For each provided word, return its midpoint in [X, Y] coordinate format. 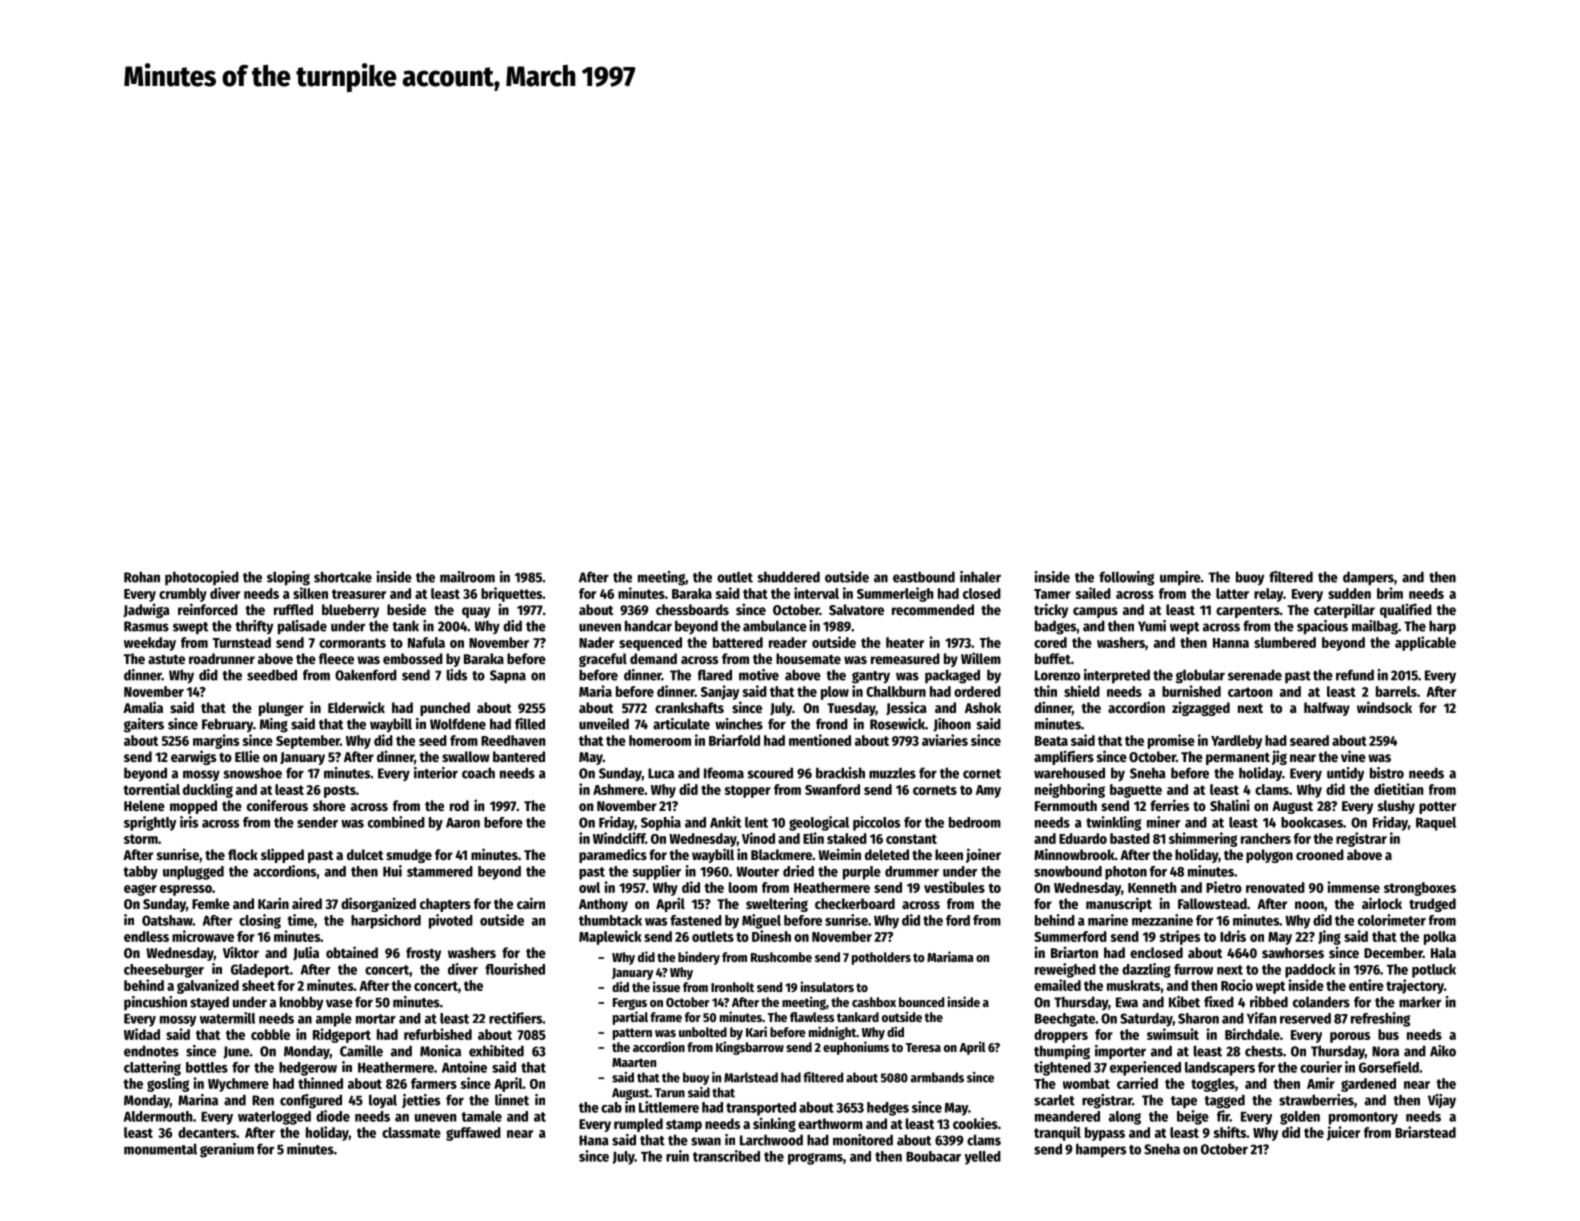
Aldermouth [158, 1116]
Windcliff [619, 838]
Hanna [1231, 643]
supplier [656, 872]
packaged [952, 676]
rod [459, 805]
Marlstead [751, 1077]
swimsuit [1173, 1034]
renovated [1275, 887]
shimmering [1203, 839]
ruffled [293, 609]
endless [146, 936]
